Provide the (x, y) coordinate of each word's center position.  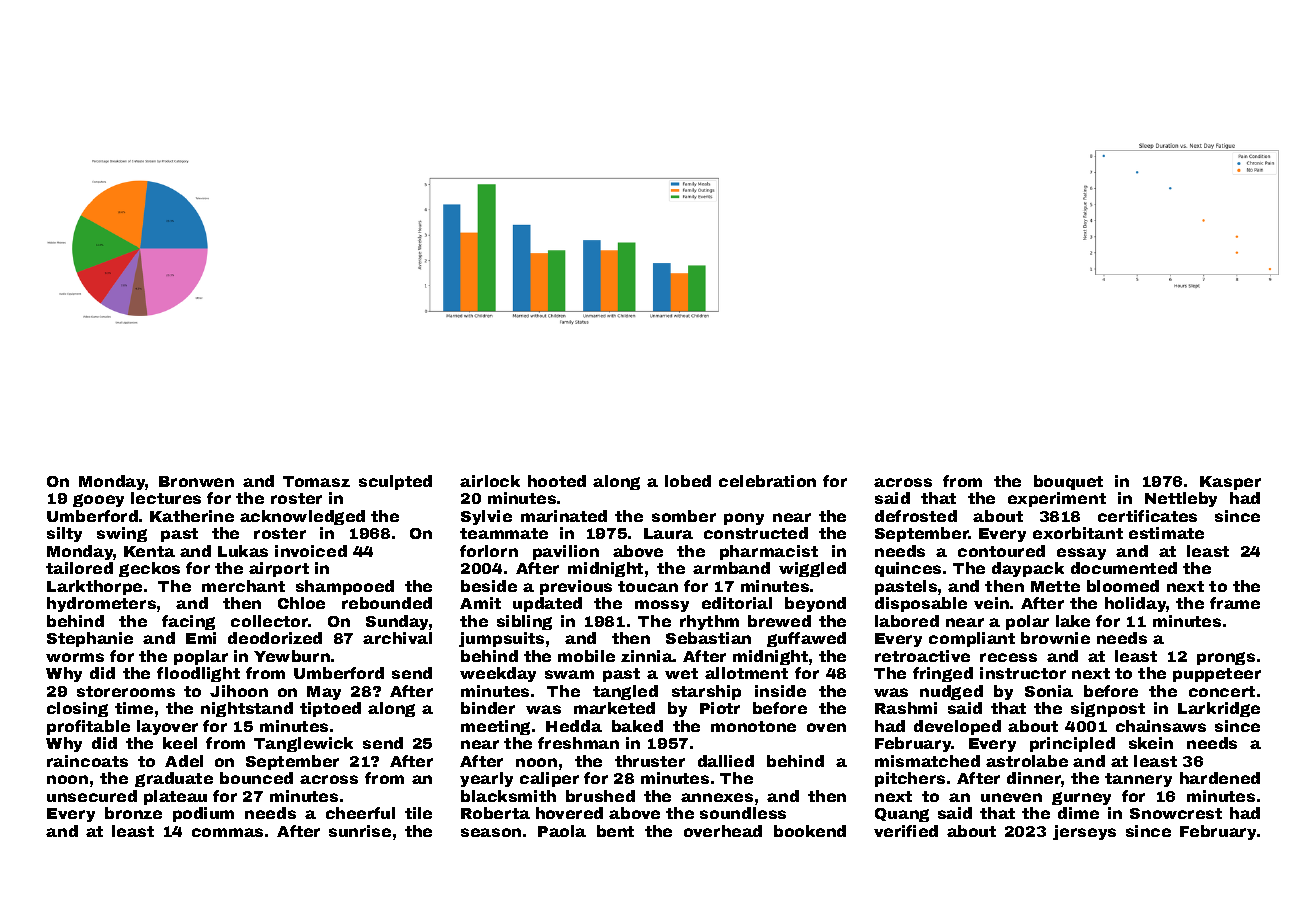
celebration (767, 481)
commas (227, 832)
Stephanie (90, 639)
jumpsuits (501, 639)
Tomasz (316, 481)
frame (1235, 603)
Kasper (1230, 483)
